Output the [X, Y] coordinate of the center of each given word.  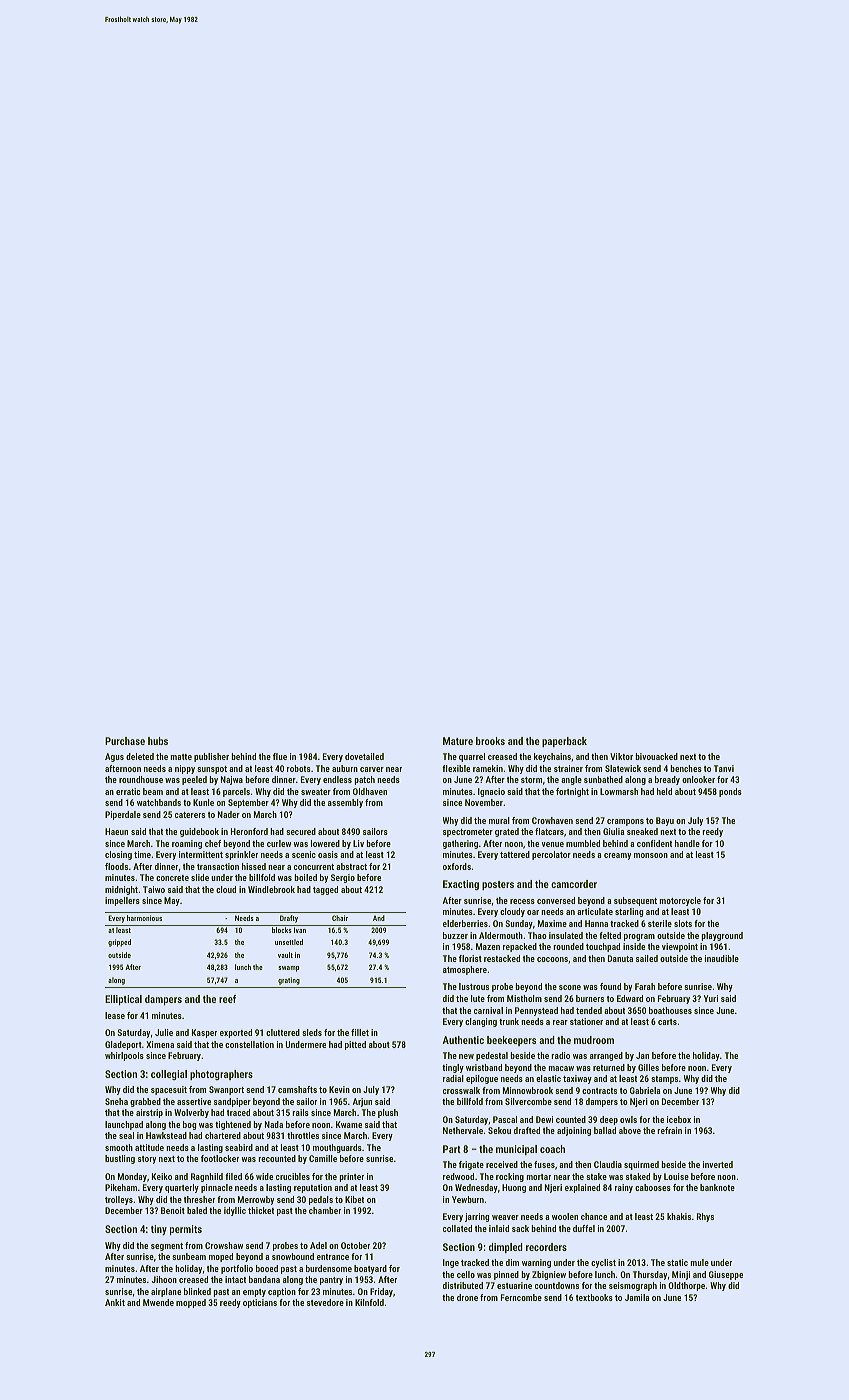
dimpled [506, 1248]
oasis [328, 854]
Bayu [665, 821]
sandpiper [232, 1102]
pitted [355, 1045]
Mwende [158, 1302]
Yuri [711, 998]
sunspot [212, 770]
